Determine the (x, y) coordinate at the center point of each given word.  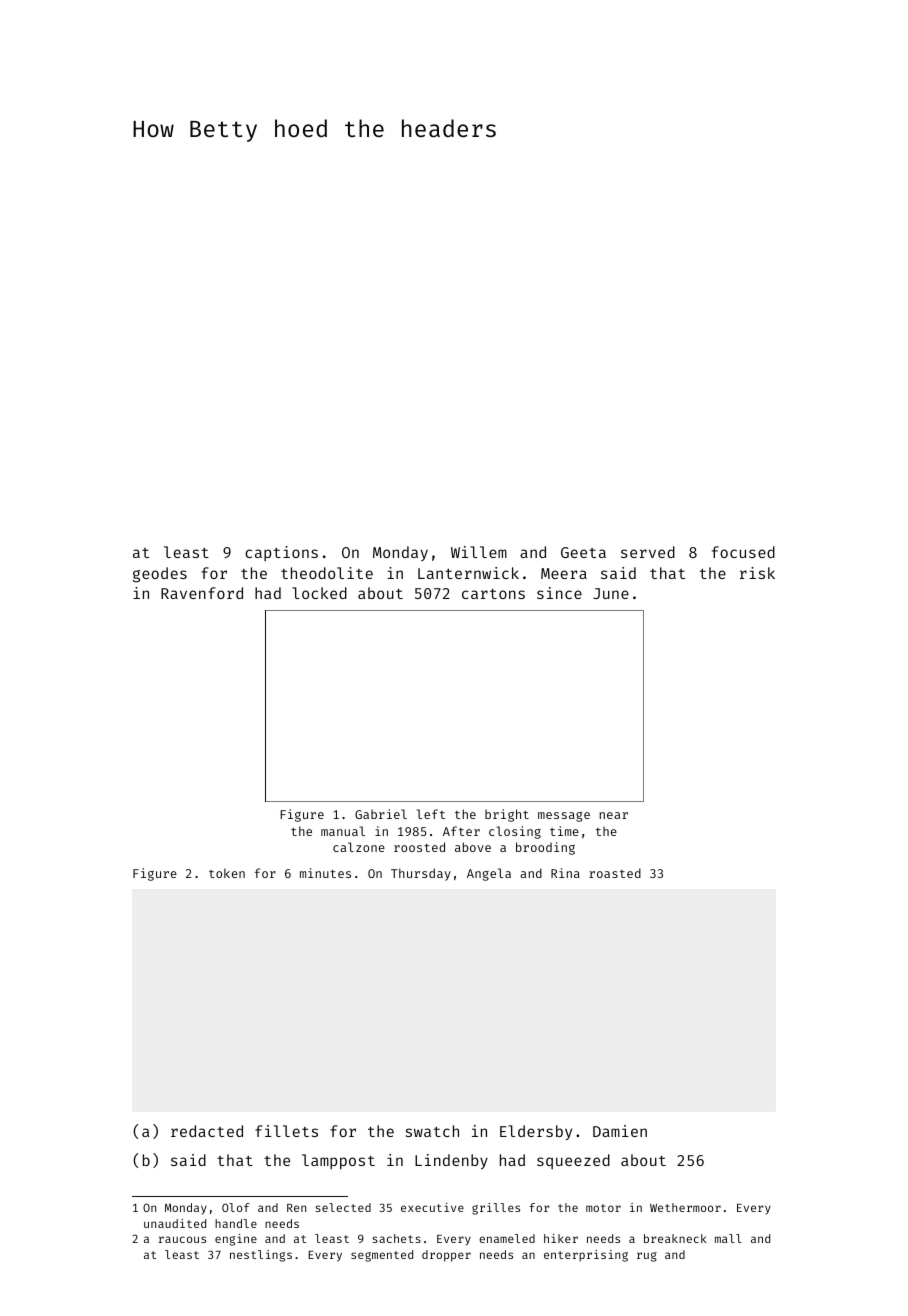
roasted (615, 873)
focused (743, 552)
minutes (325, 873)
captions (281, 553)
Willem (479, 552)
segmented (382, 1256)
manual (343, 831)
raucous (182, 1239)
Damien (620, 1131)
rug (647, 1257)
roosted (419, 847)
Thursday (421, 874)
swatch (432, 1131)
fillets (286, 1131)
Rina (565, 873)
